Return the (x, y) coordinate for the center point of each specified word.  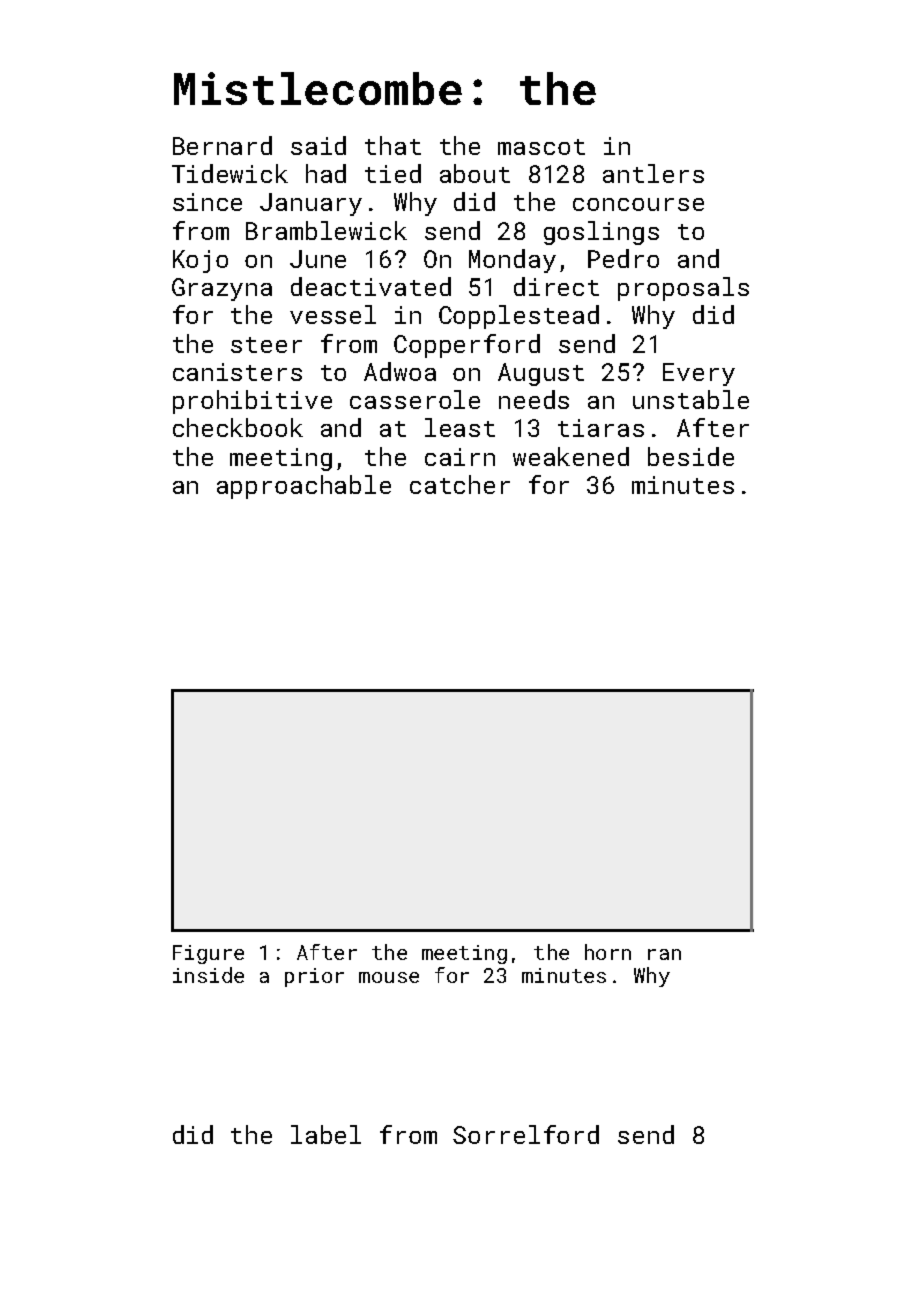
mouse (389, 977)
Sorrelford (526, 1134)
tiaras (601, 428)
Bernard (222, 145)
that (393, 145)
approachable (304, 487)
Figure (208, 954)
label (326, 1134)
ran (664, 954)
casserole (415, 399)
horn (608, 952)
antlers (653, 173)
